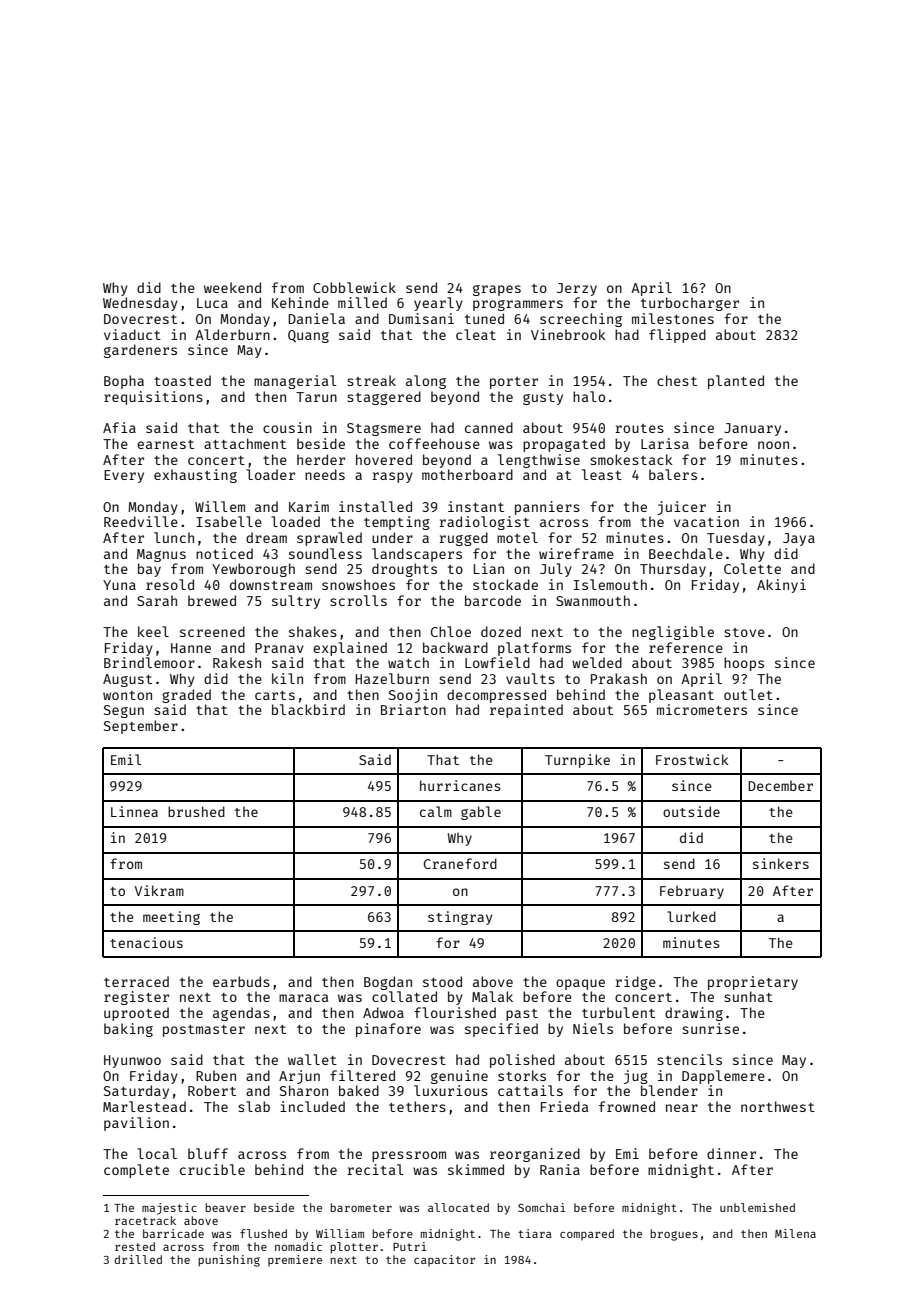 This page has height=1308, width=924. I want to click on sinkers, so click(781, 863).
